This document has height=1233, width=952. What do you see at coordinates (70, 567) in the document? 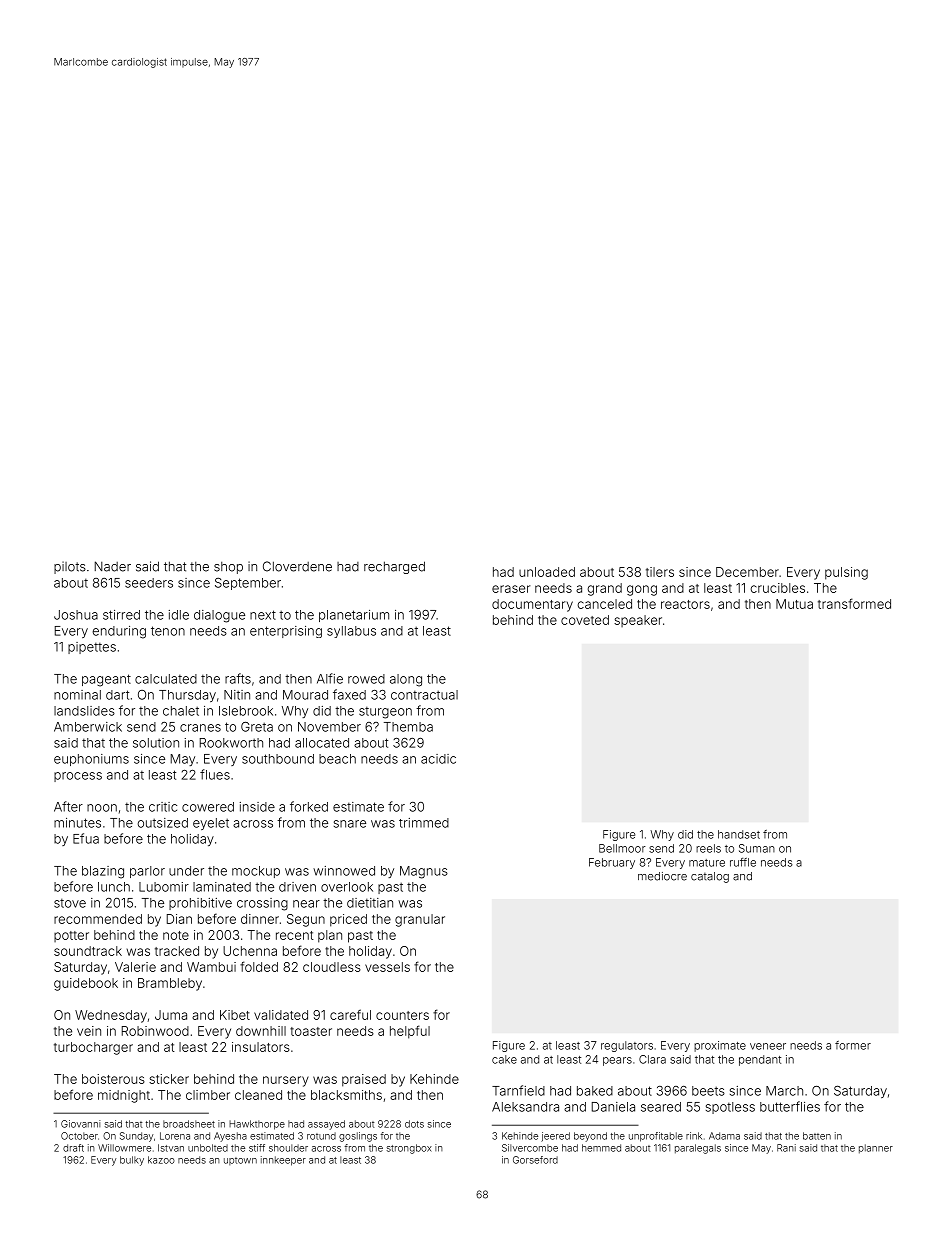
I see `pilots` at bounding box center [70, 567].
